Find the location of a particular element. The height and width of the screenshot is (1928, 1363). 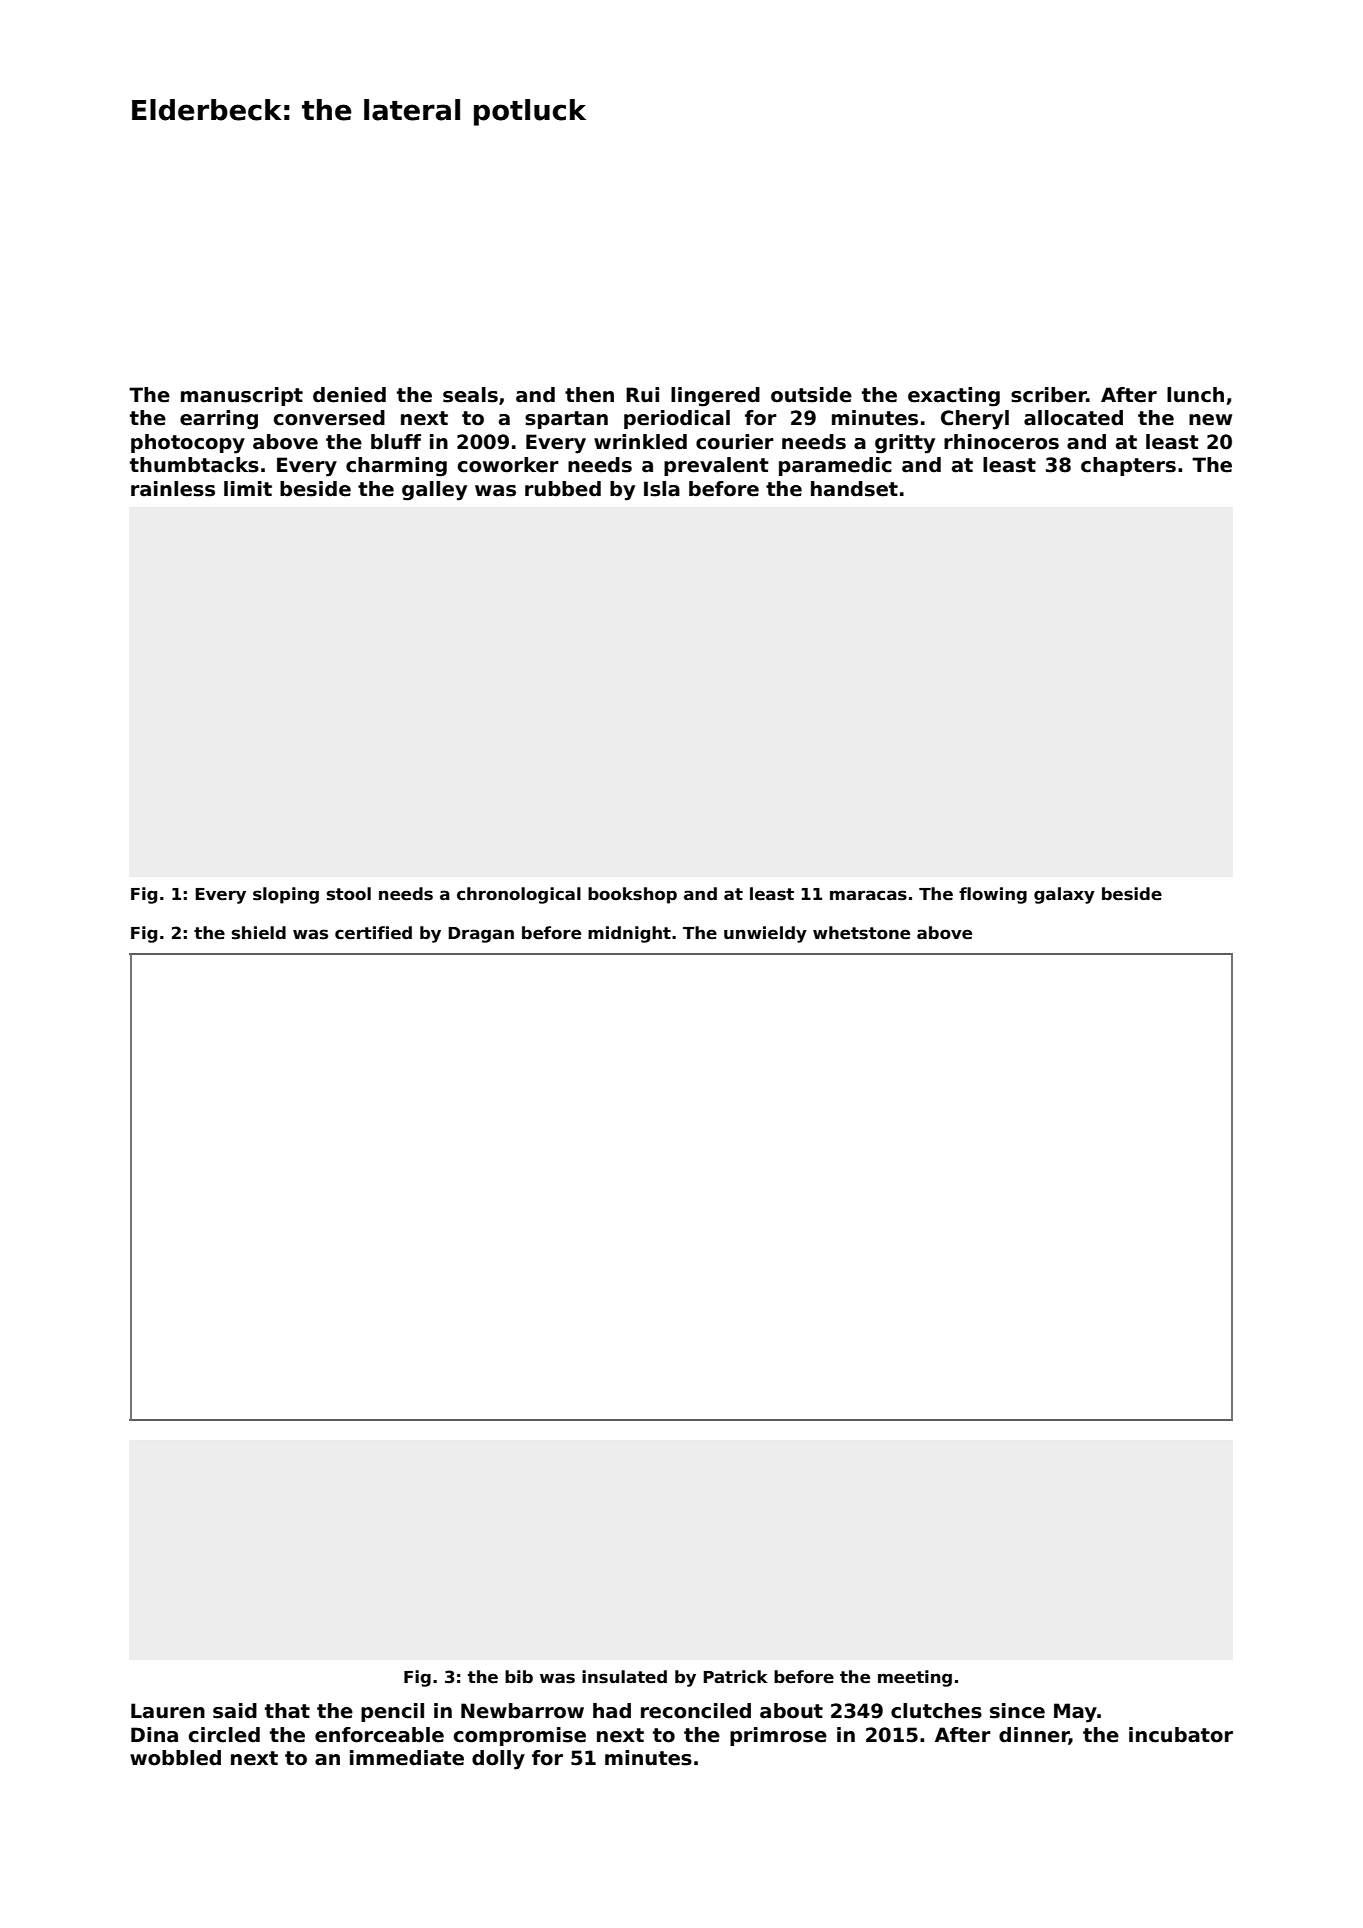

said is located at coordinates (235, 1711).
